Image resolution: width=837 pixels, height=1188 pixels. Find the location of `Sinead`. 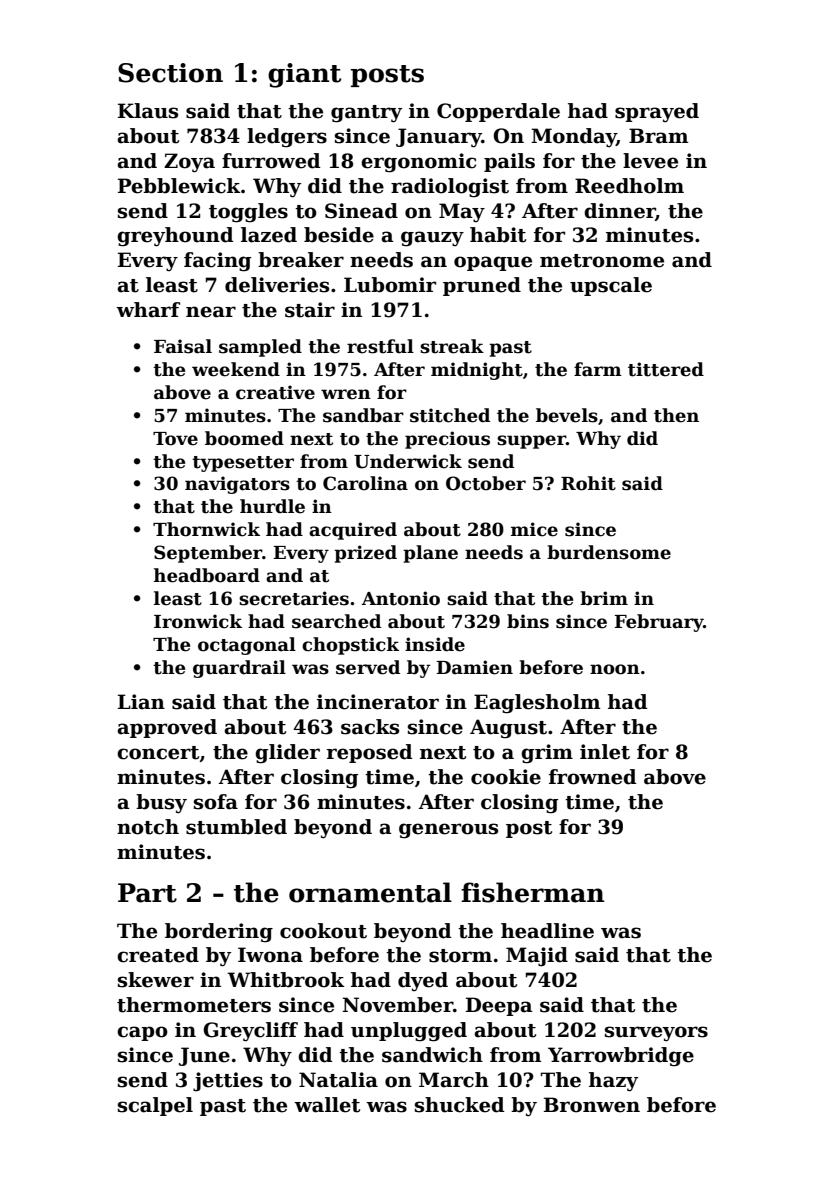

Sinead is located at coordinates (361, 211).
